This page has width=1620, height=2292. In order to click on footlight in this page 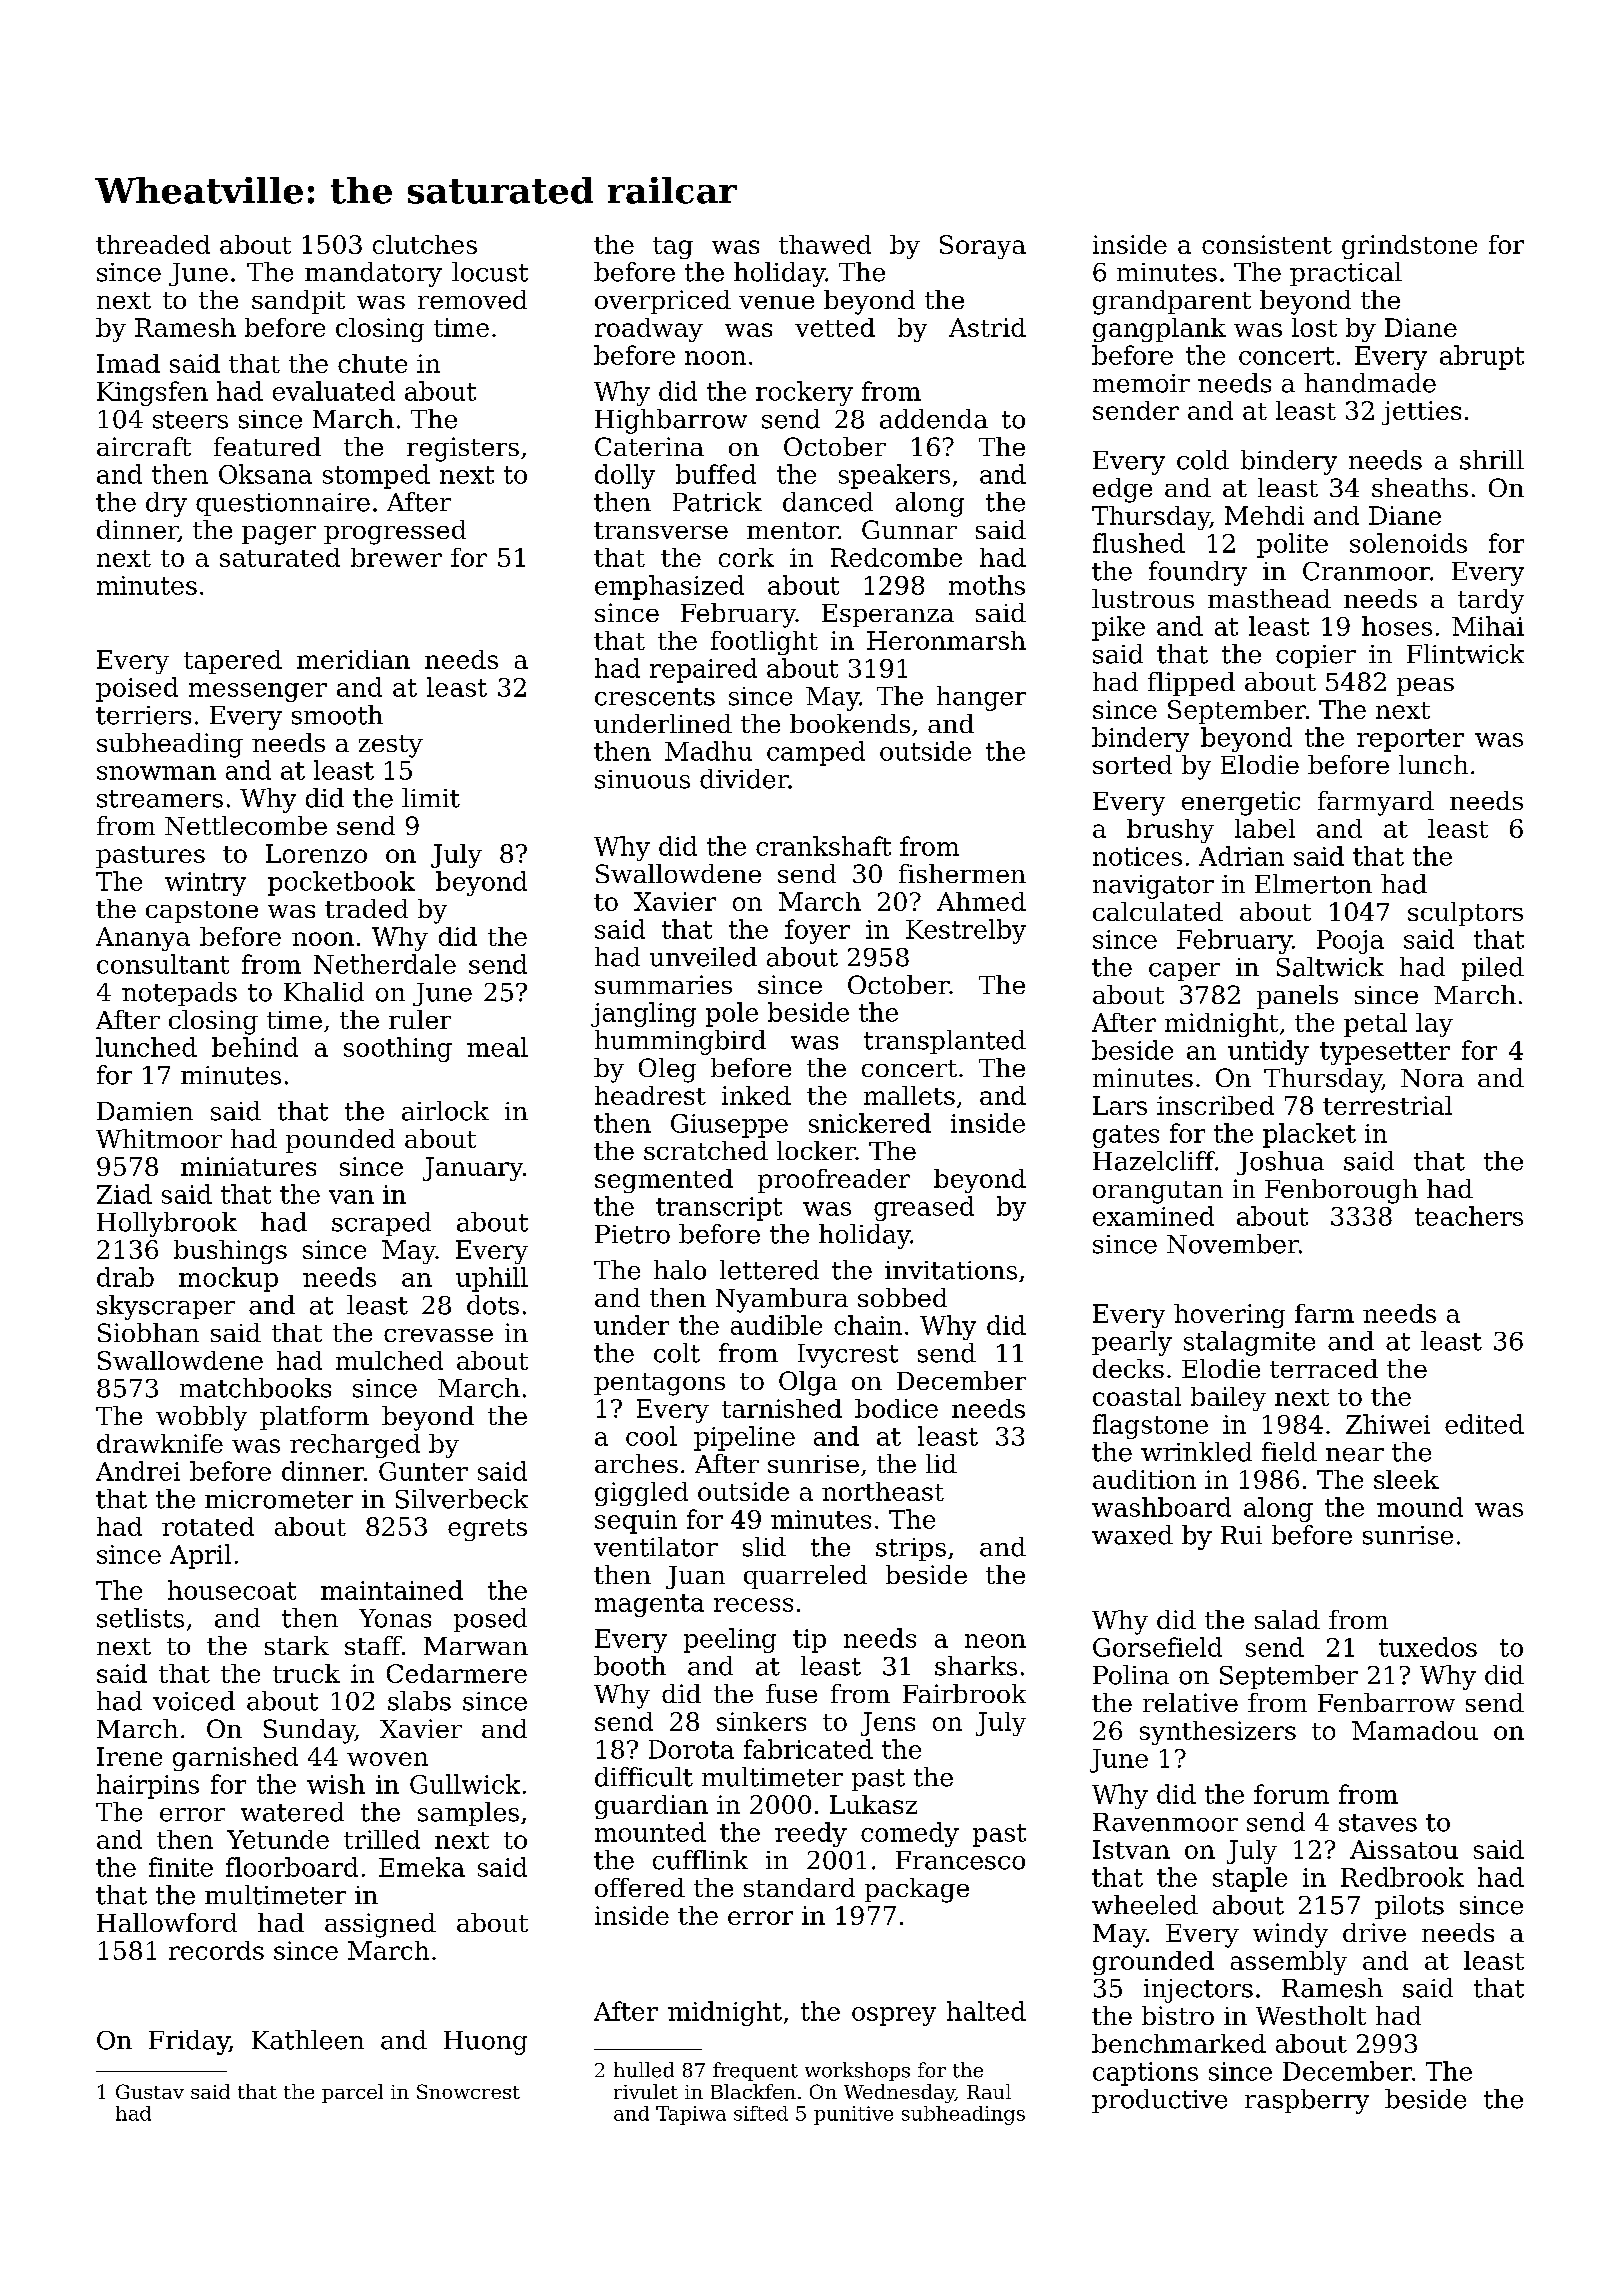, I will do `click(764, 643)`.
